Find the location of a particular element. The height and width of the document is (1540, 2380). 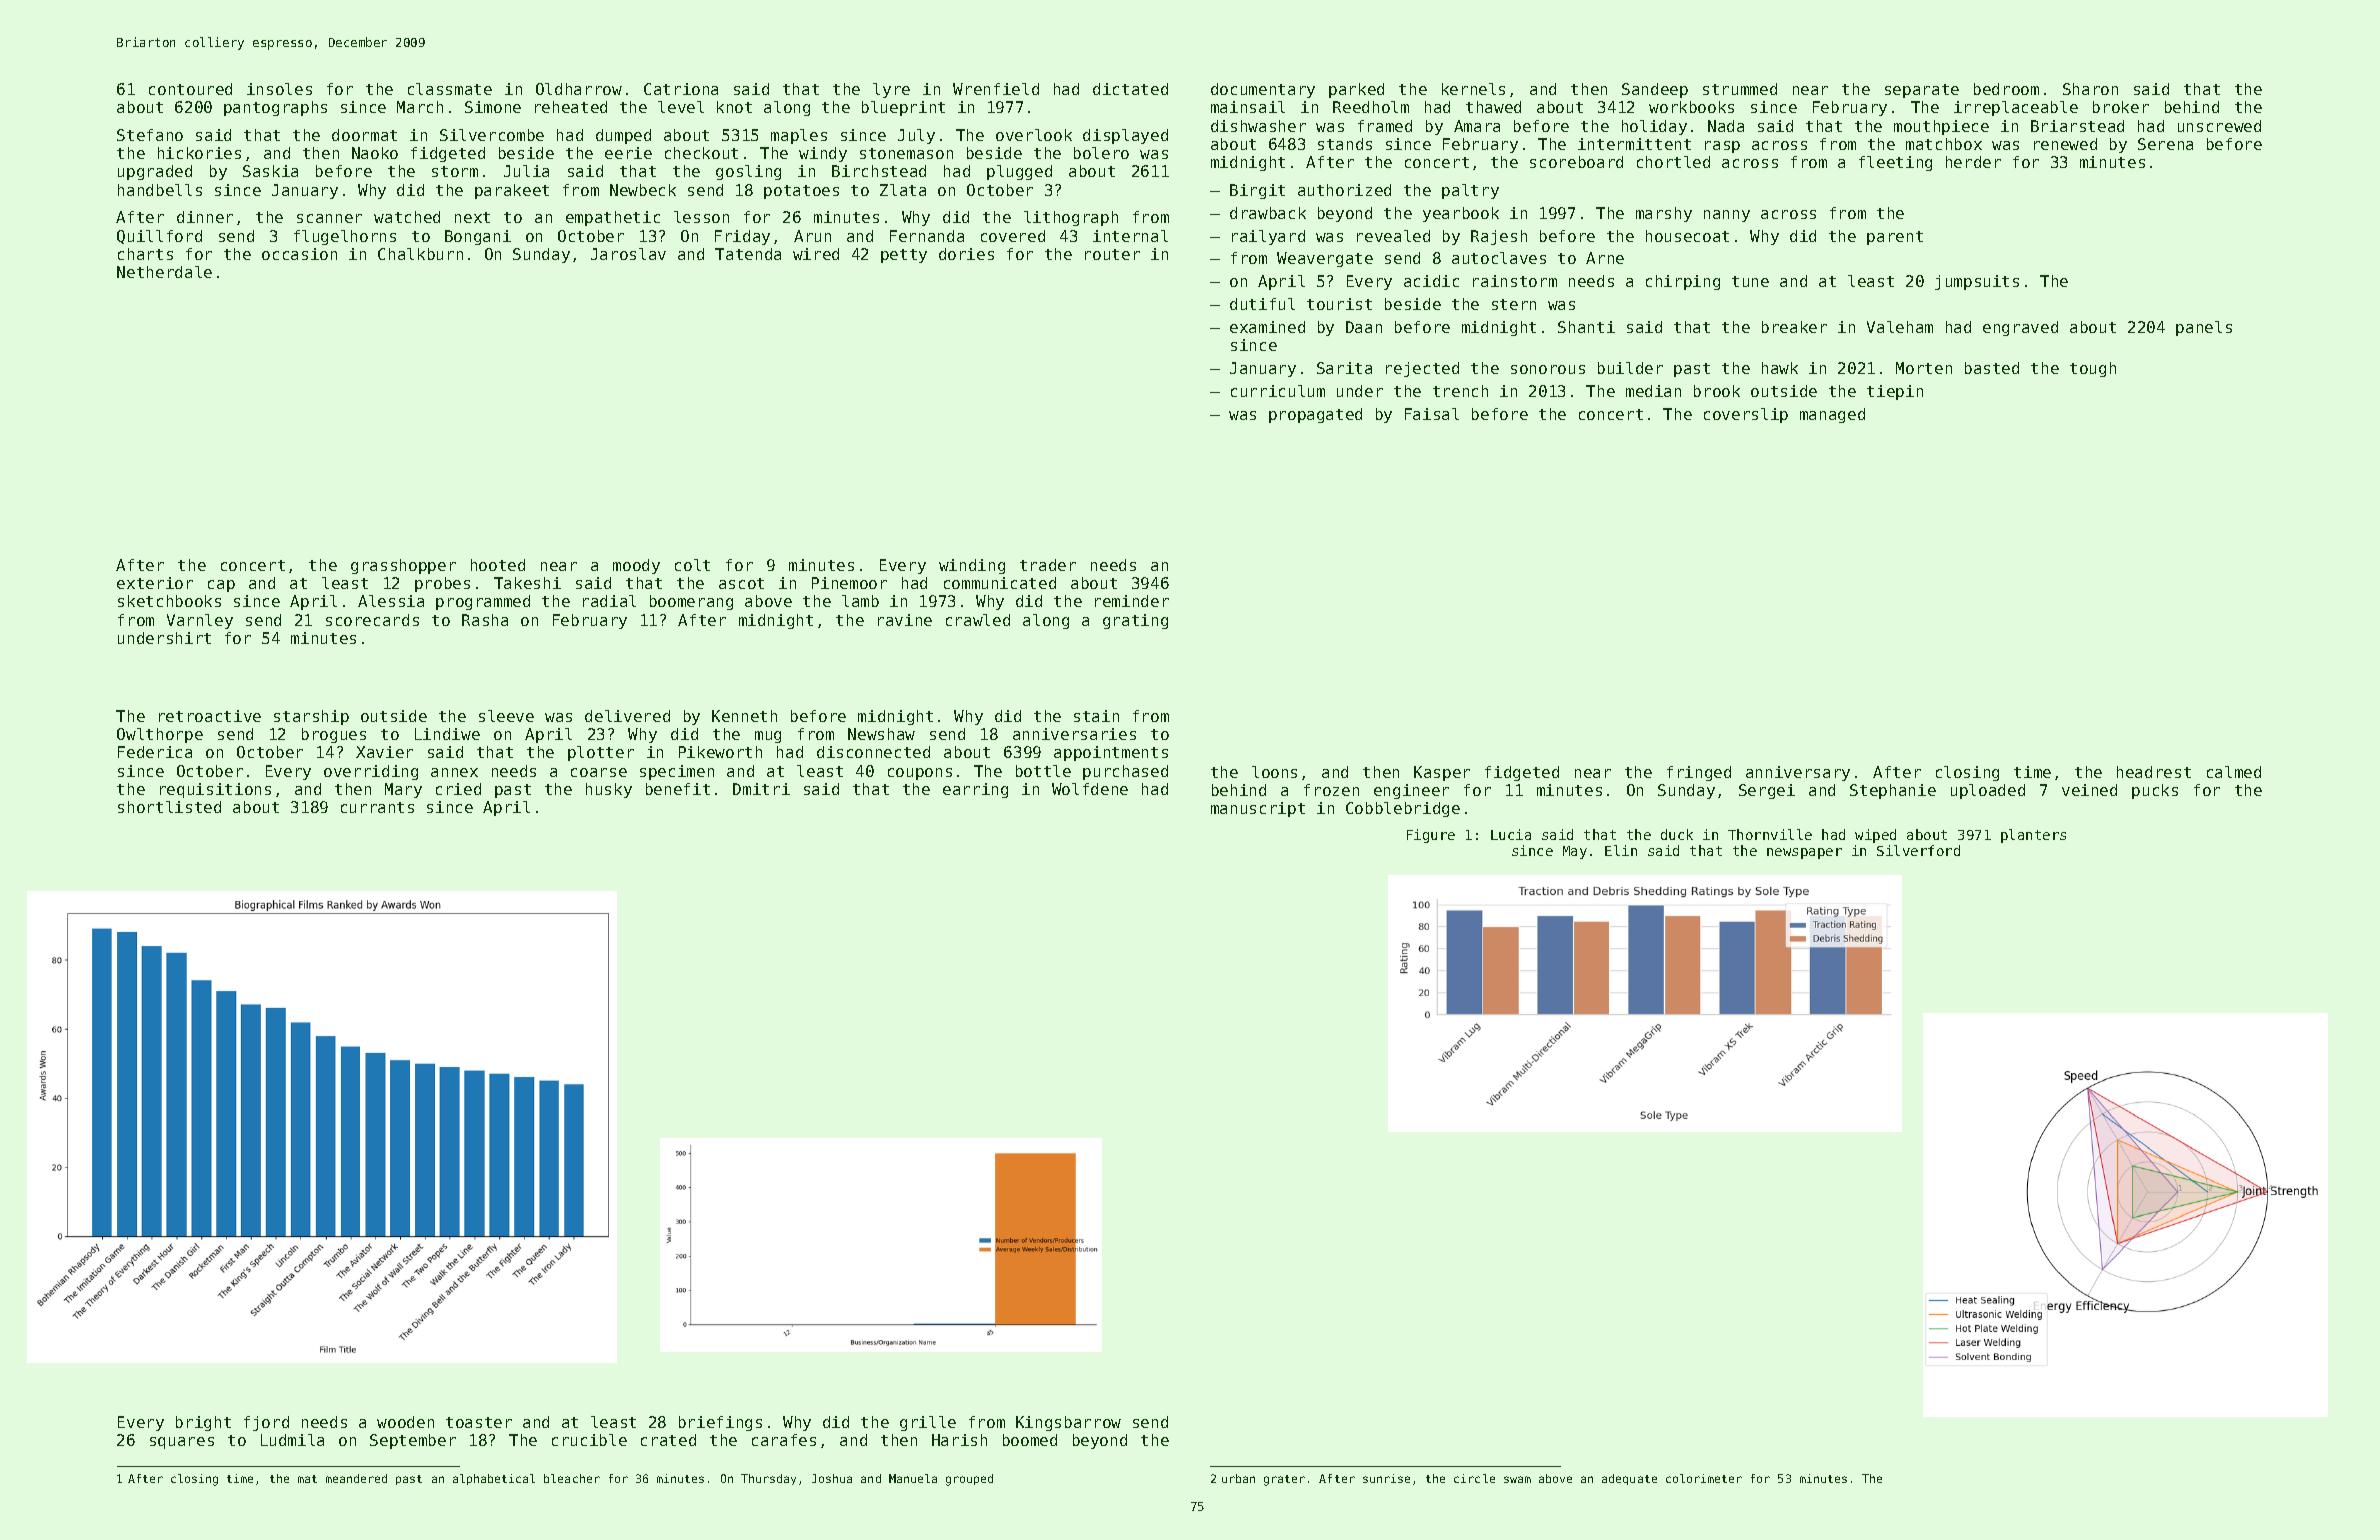

strummed is located at coordinates (1740, 89).
